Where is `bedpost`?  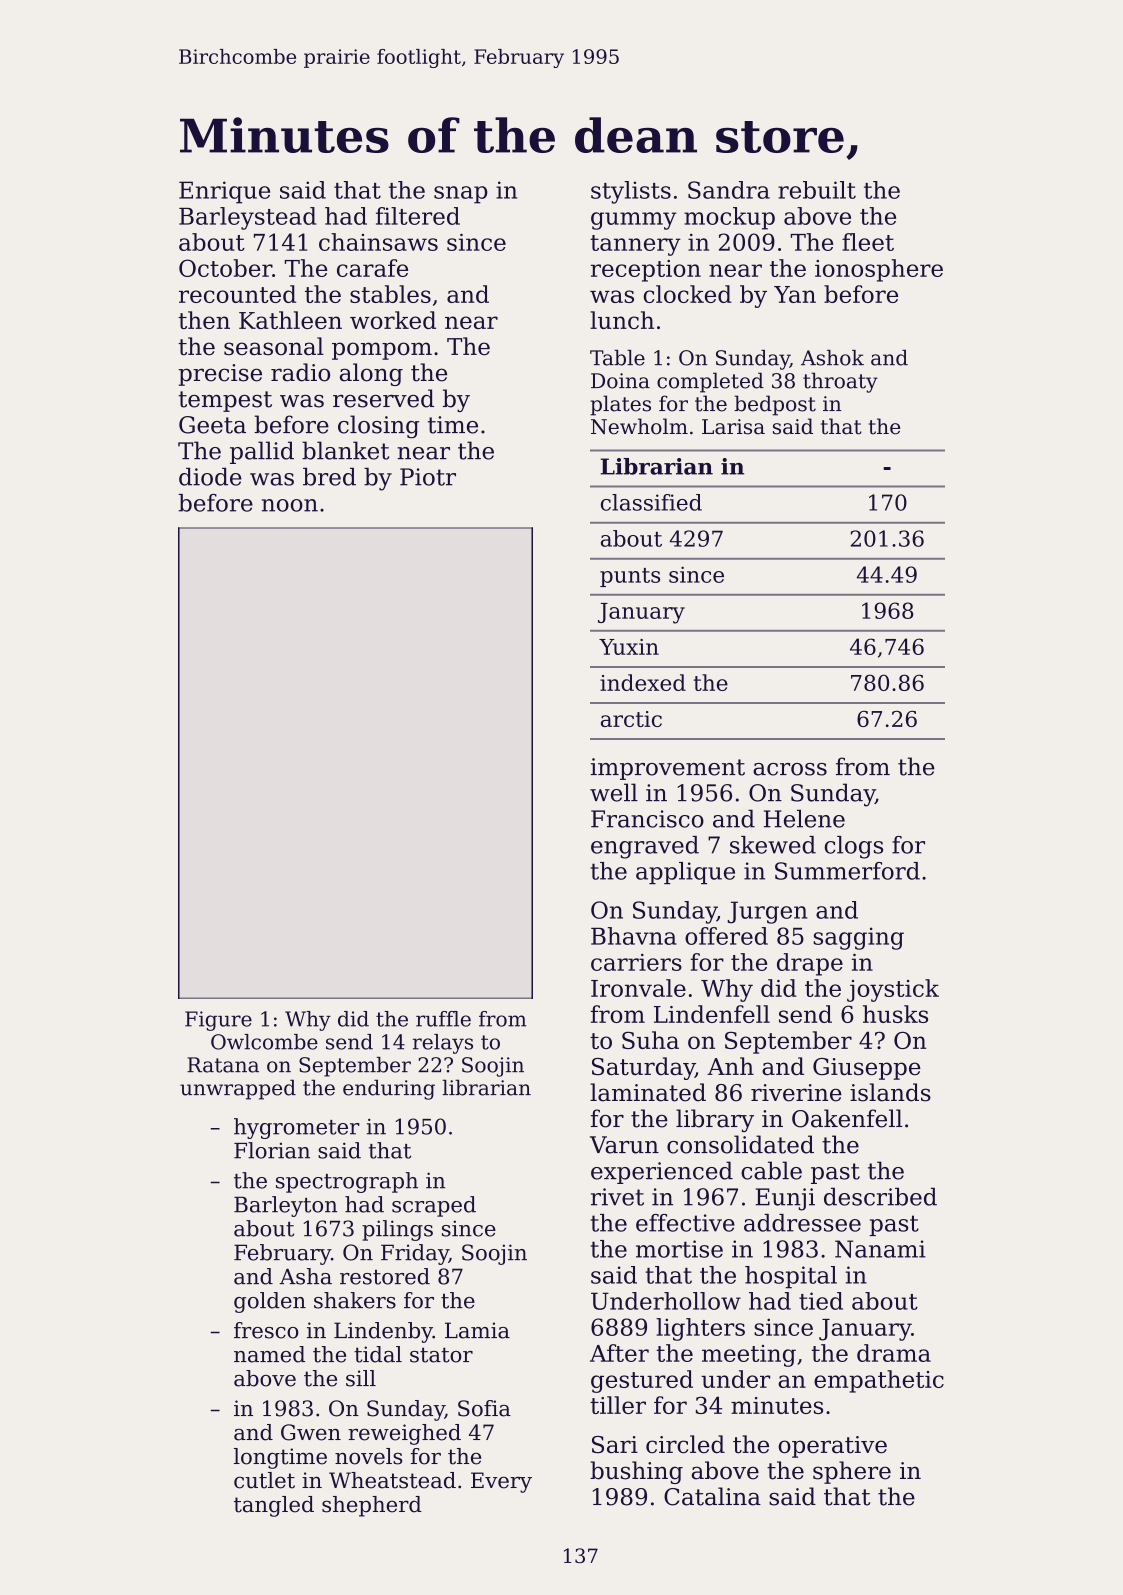 bedpost is located at coordinates (775, 405).
